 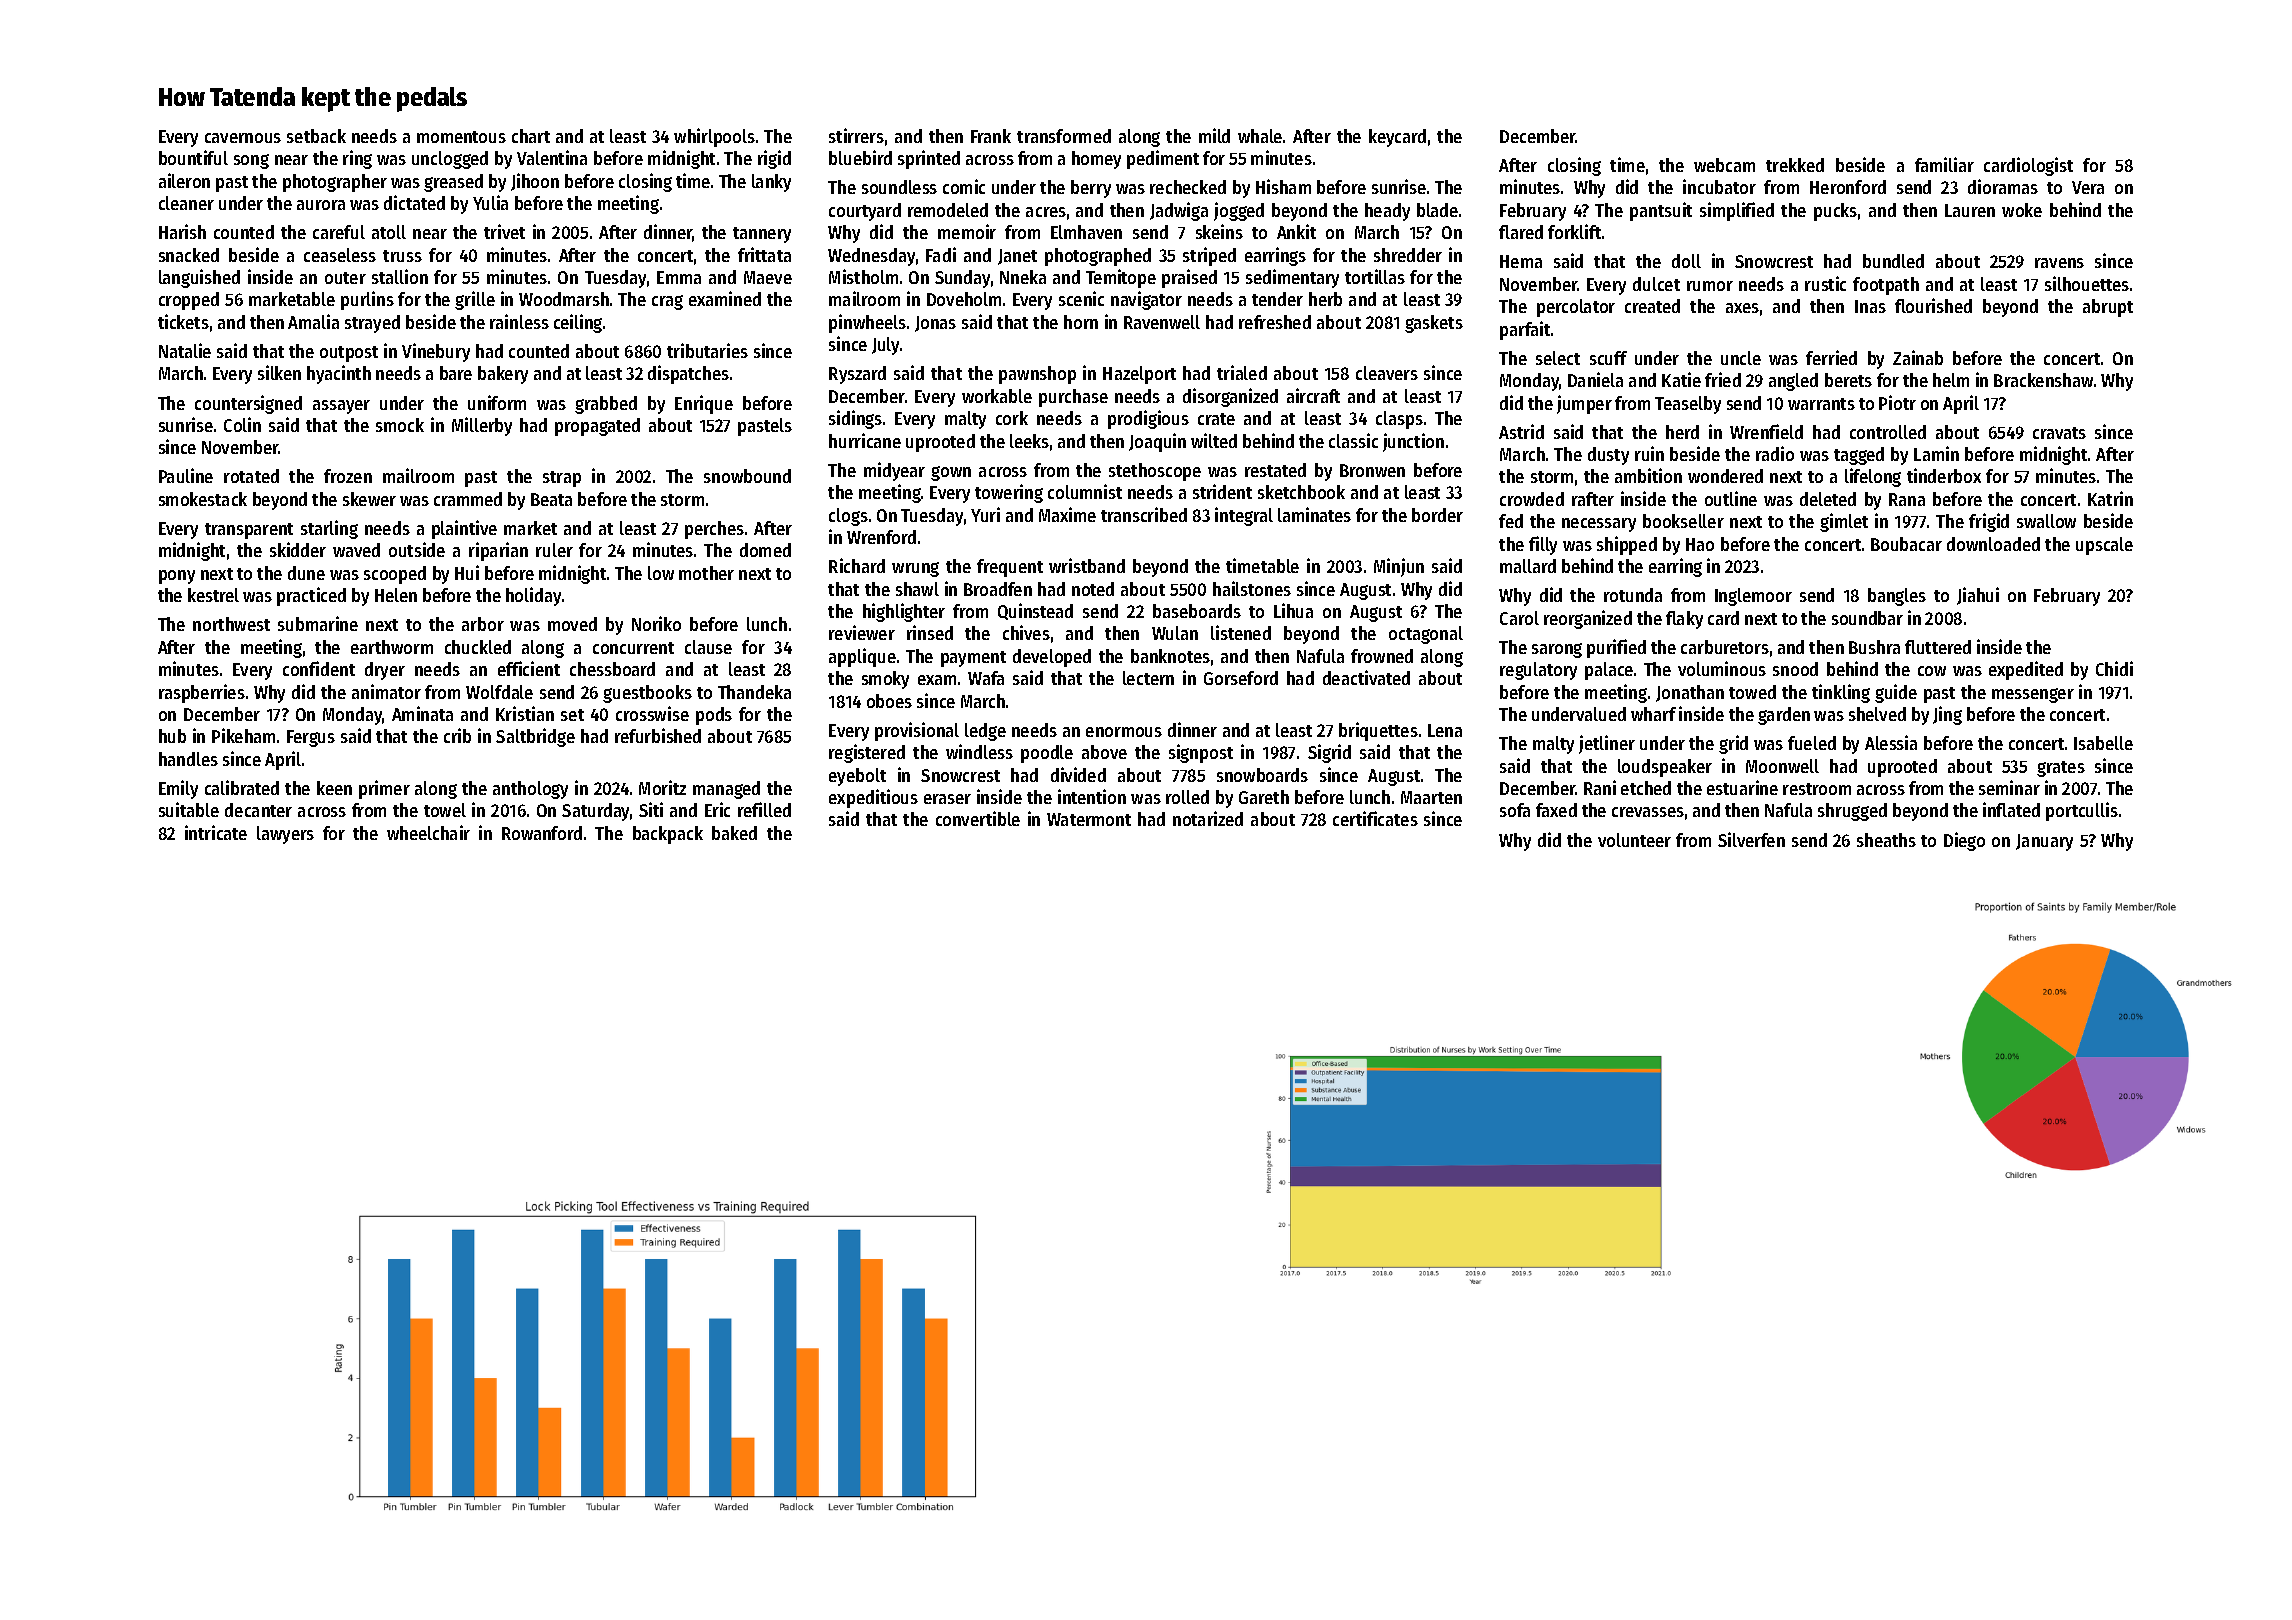 What do you see at coordinates (1375, 818) in the screenshot?
I see `certificates` at bounding box center [1375, 818].
